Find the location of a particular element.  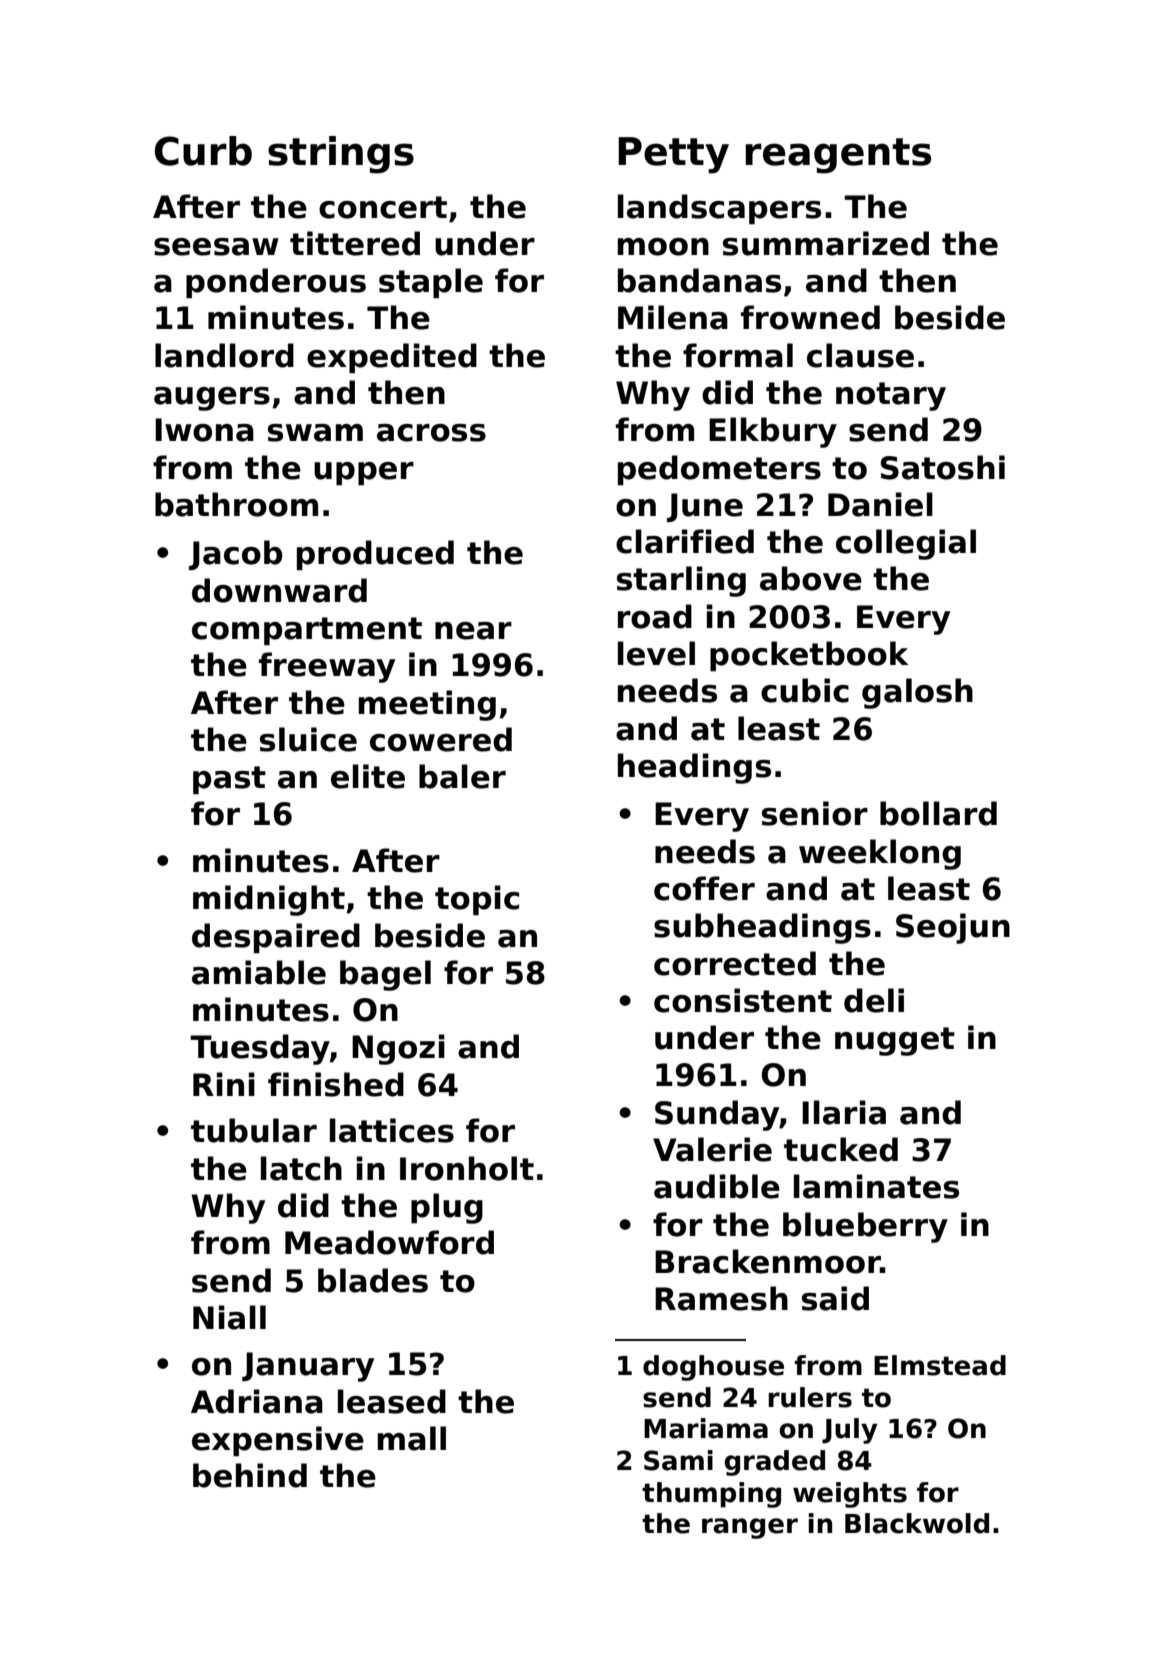

laminates is located at coordinates (876, 1186).
